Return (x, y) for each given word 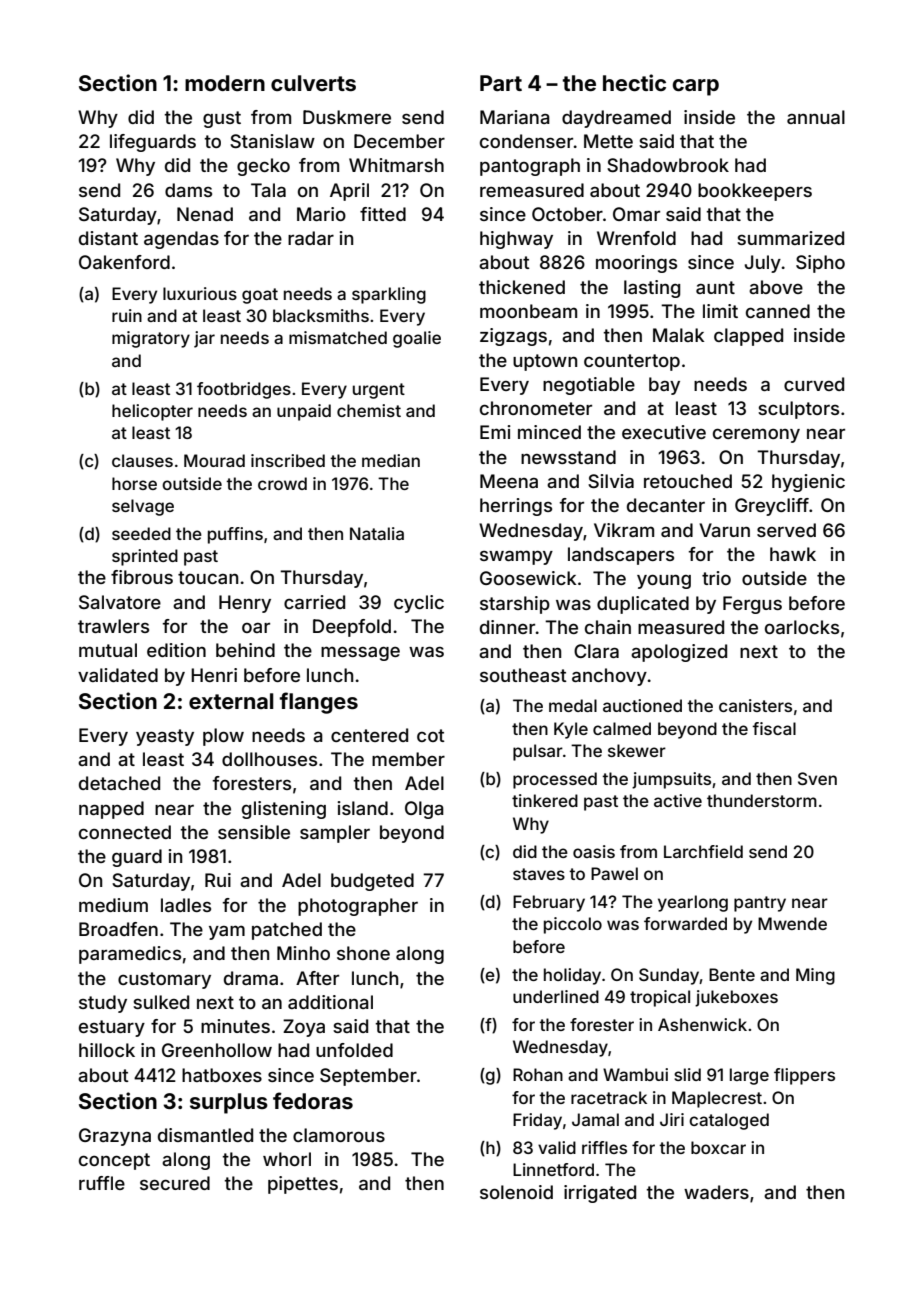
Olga (424, 810)
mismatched (338, 337)
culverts (313, 83)
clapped (748, 337)
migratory (151, 339)
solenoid (516, 1192)
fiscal (774, 728)
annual (816, 117)
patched (287, 931)
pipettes (303, 1185)
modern (225, 83)
